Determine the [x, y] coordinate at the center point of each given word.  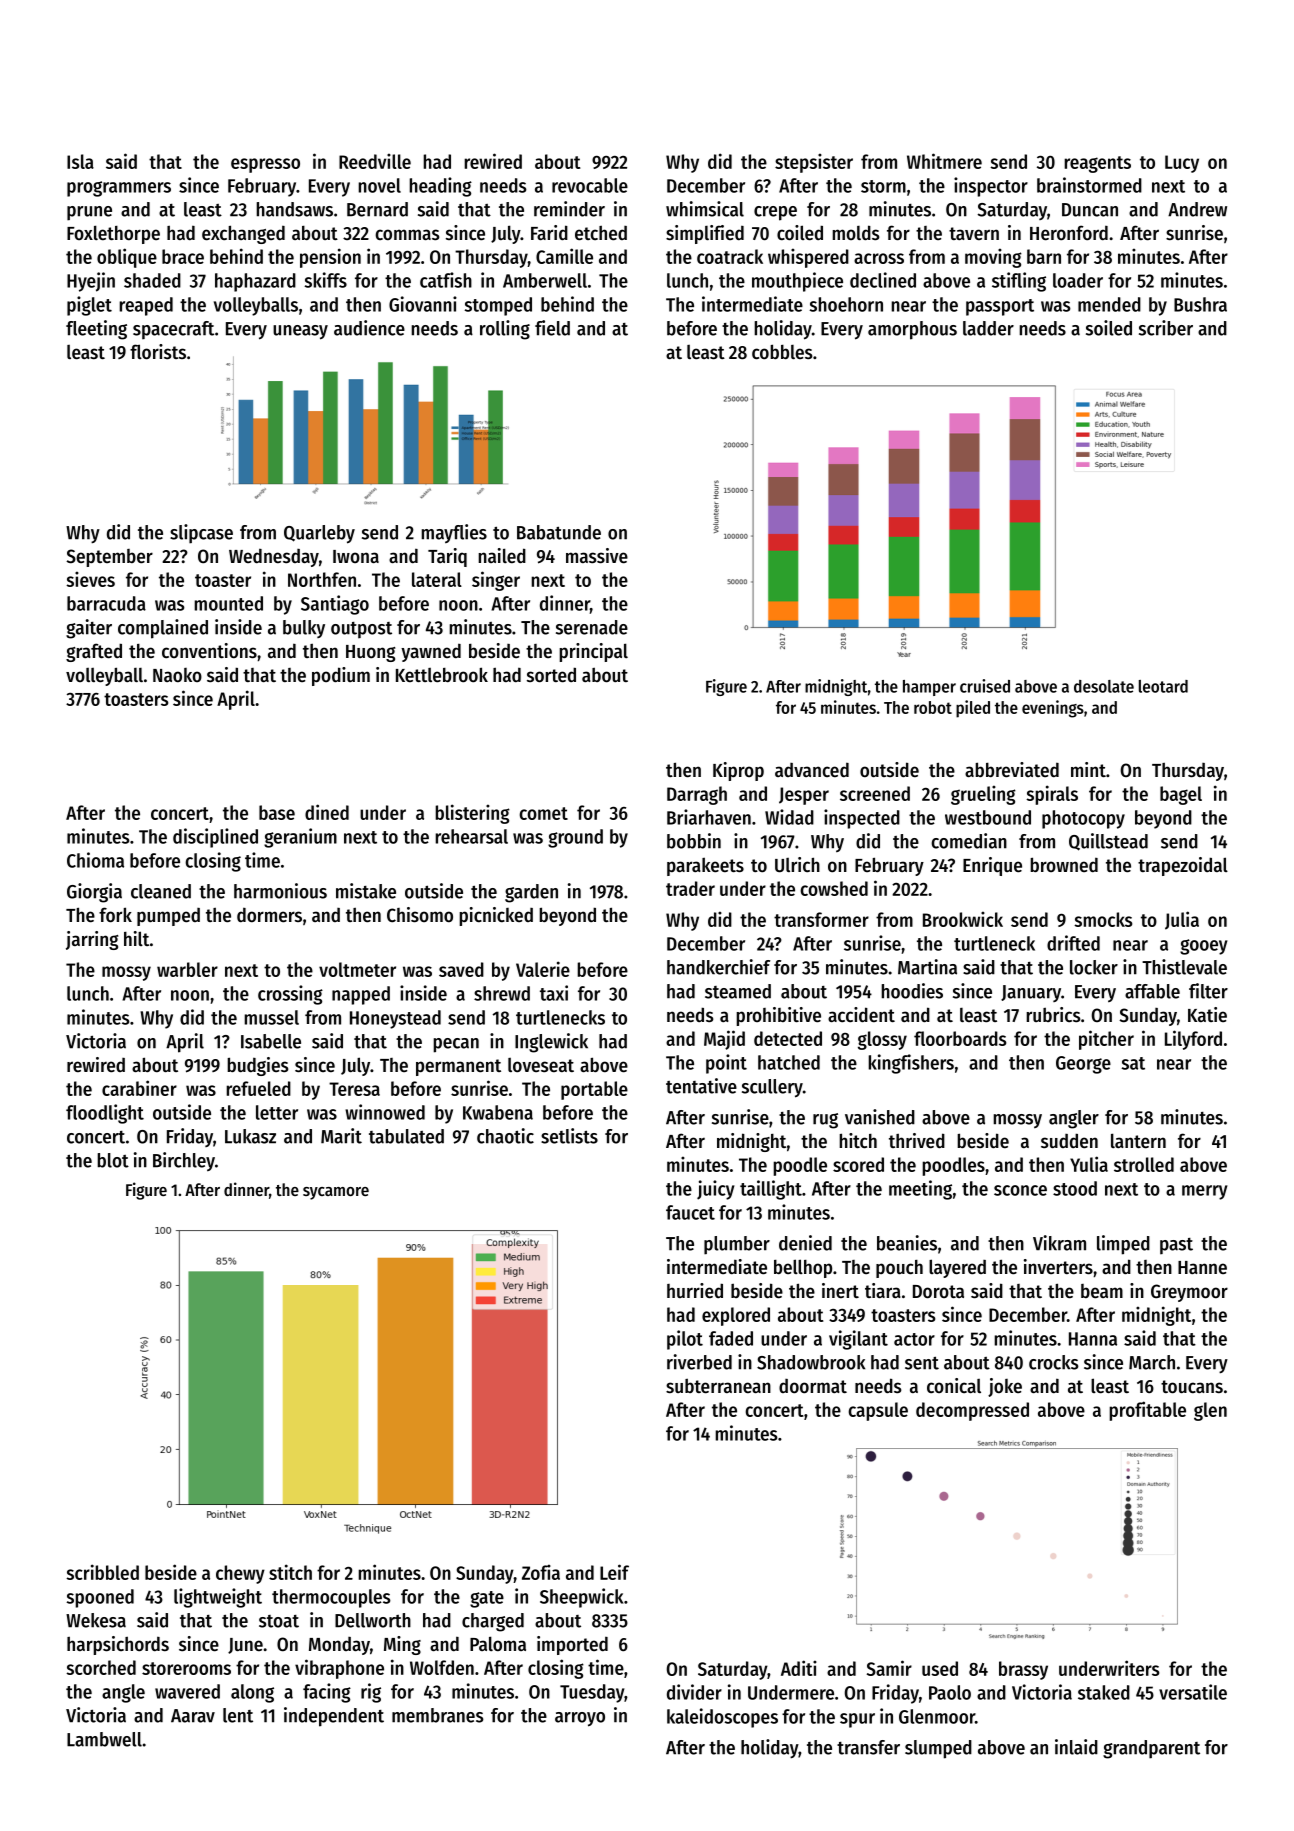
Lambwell [104, 1739]
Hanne [1202, 1267]
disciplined [215, 838]
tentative [701, 1086]
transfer [868, 1747]
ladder [988, 328]
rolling [505, 330]
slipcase [201, 534]
